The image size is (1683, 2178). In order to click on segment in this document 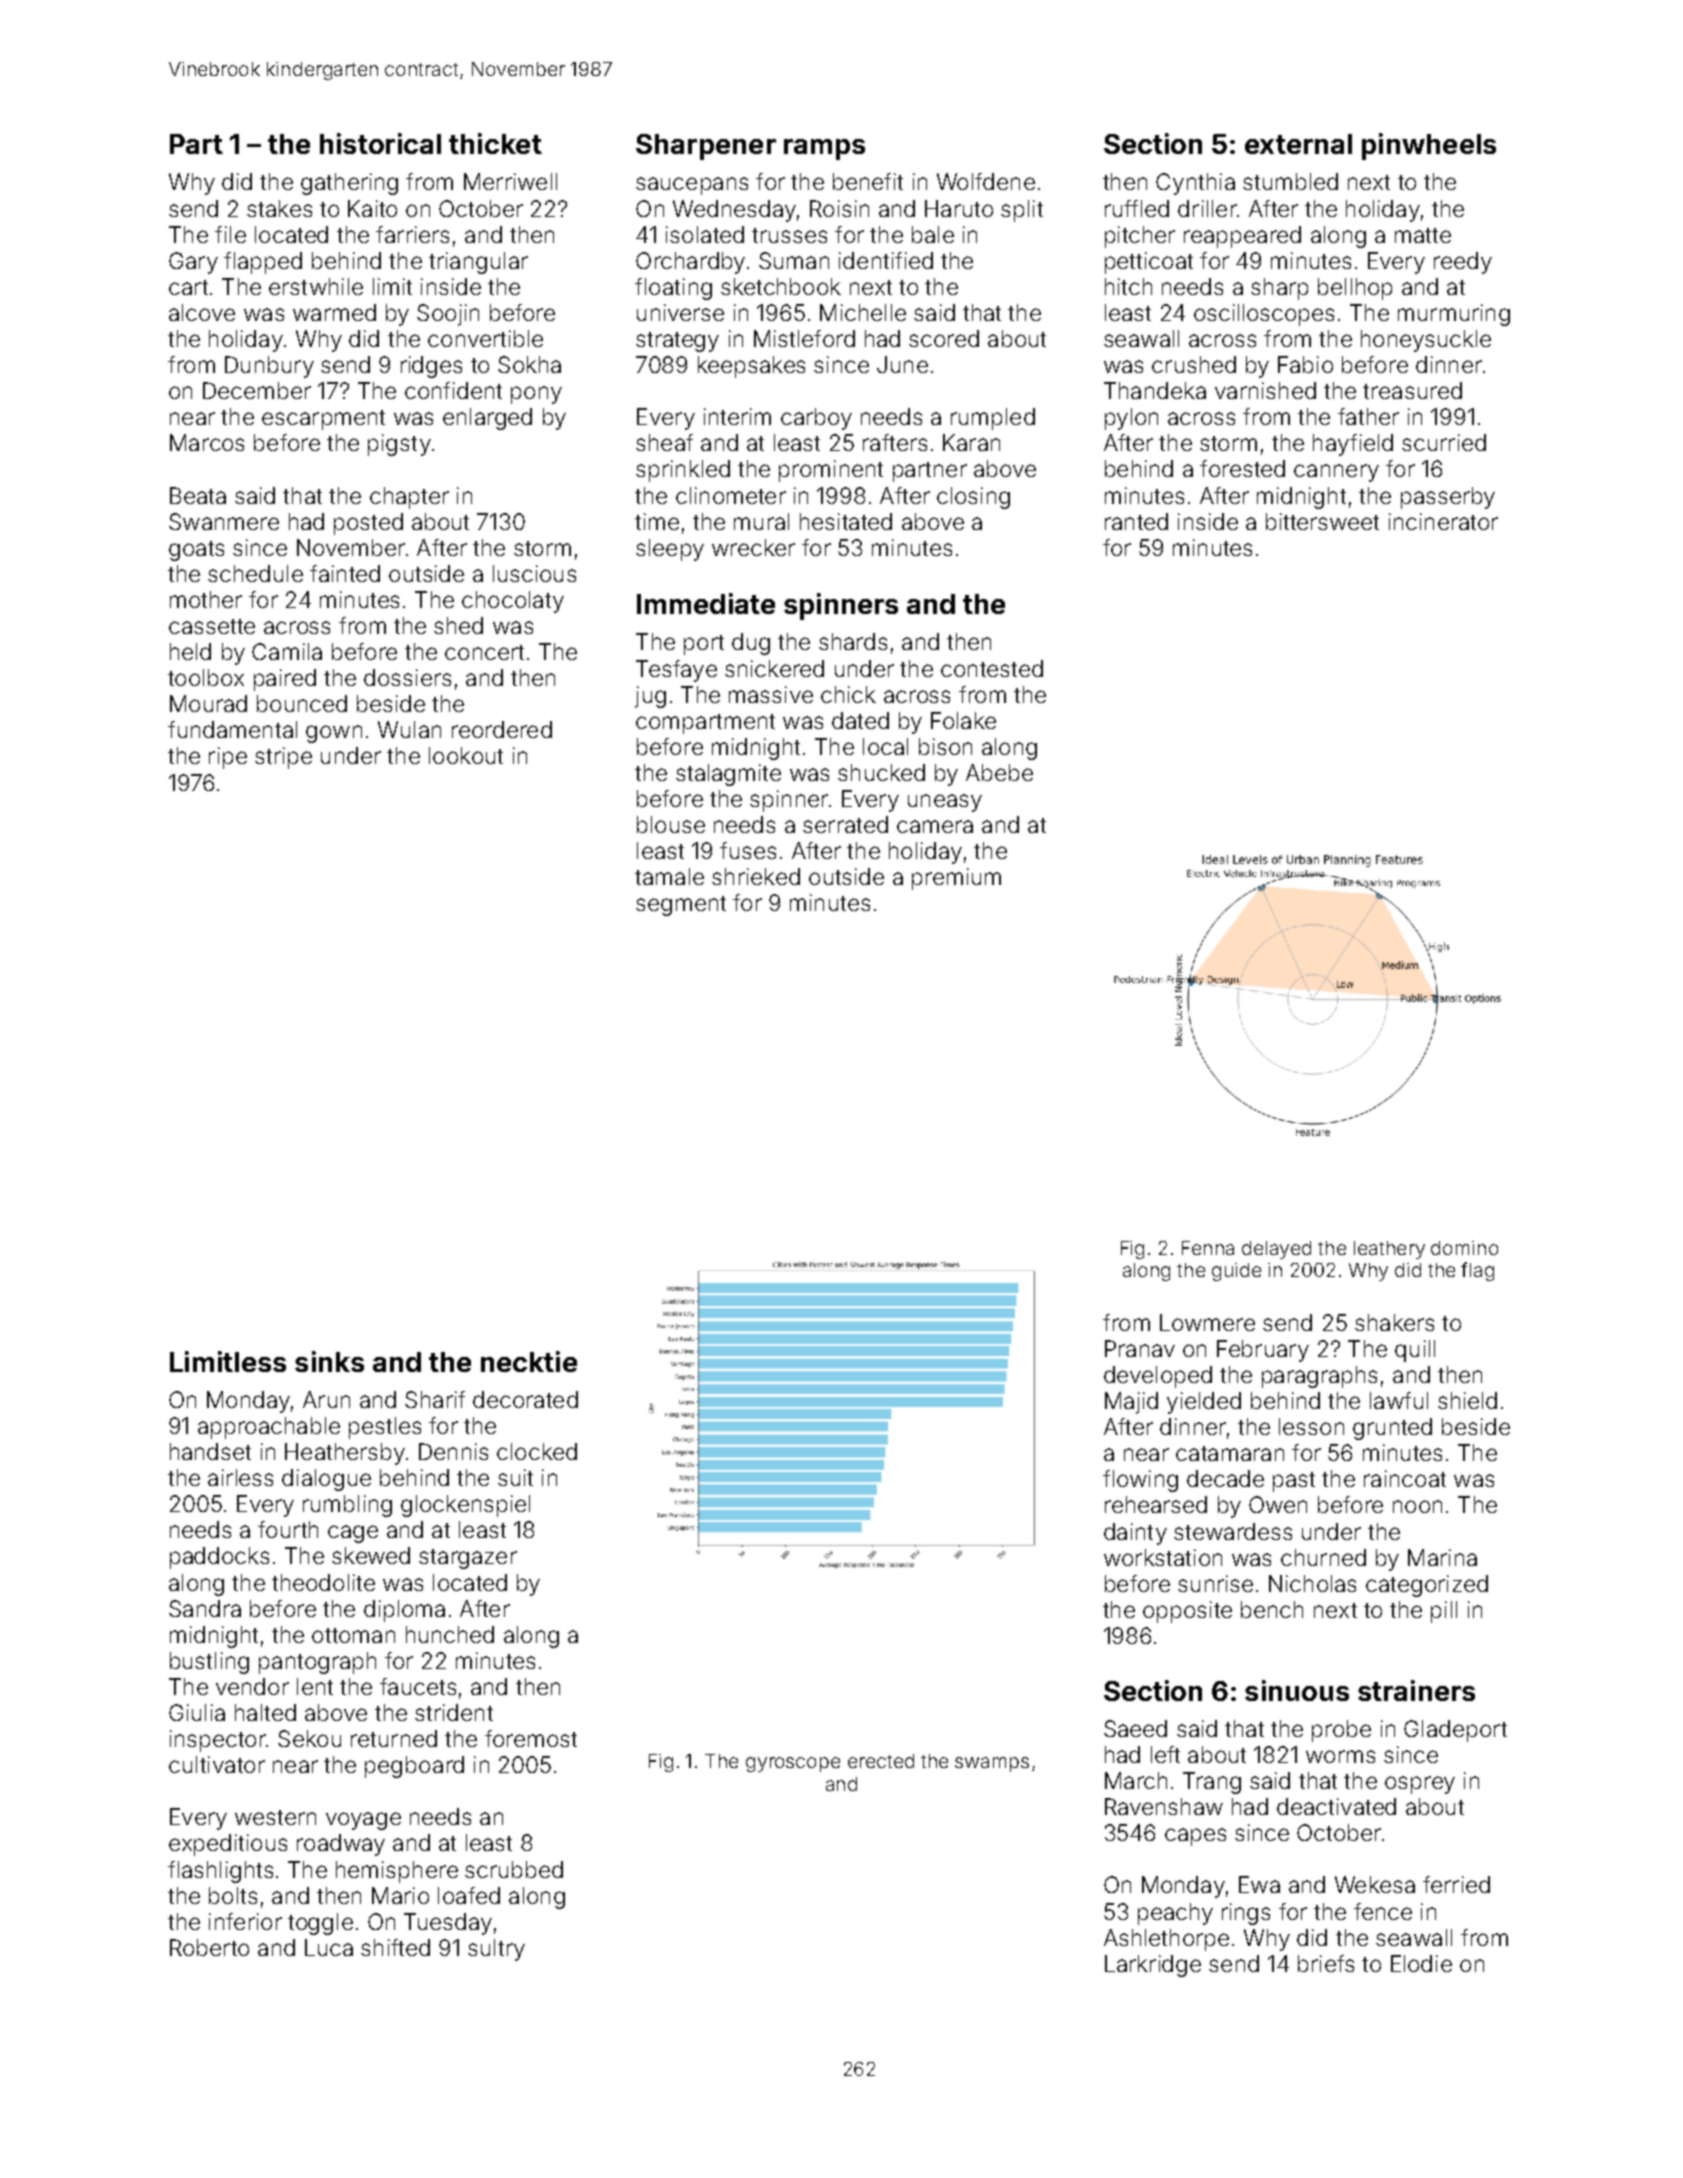, I will do `click(681, 906)`.
